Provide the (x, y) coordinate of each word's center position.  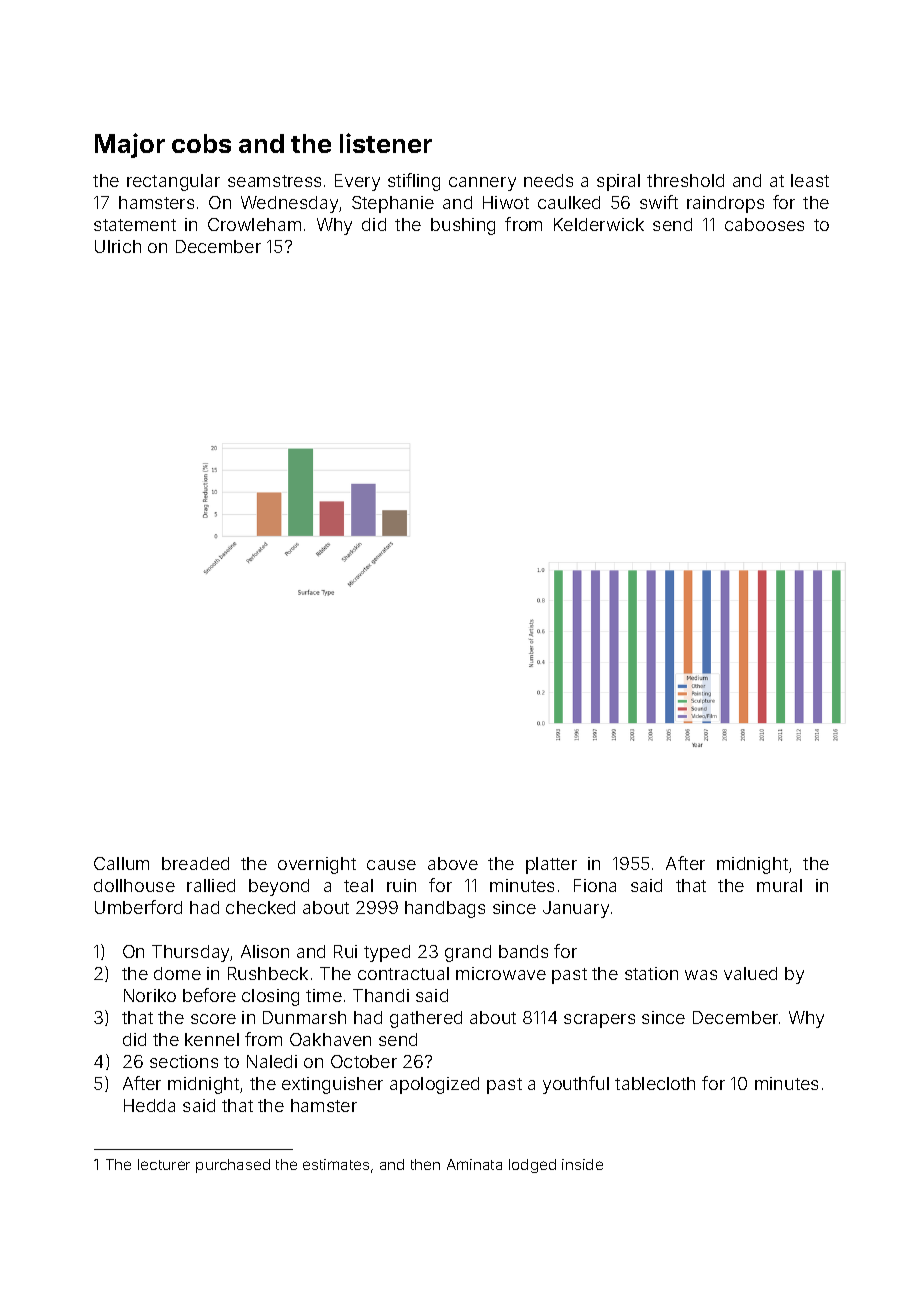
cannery (482, 184)
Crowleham (254, 224)
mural (779, 885)
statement (135, 225)
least (810, 180)
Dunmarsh (304, 1017)
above (453, 863)
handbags (445, 909)
